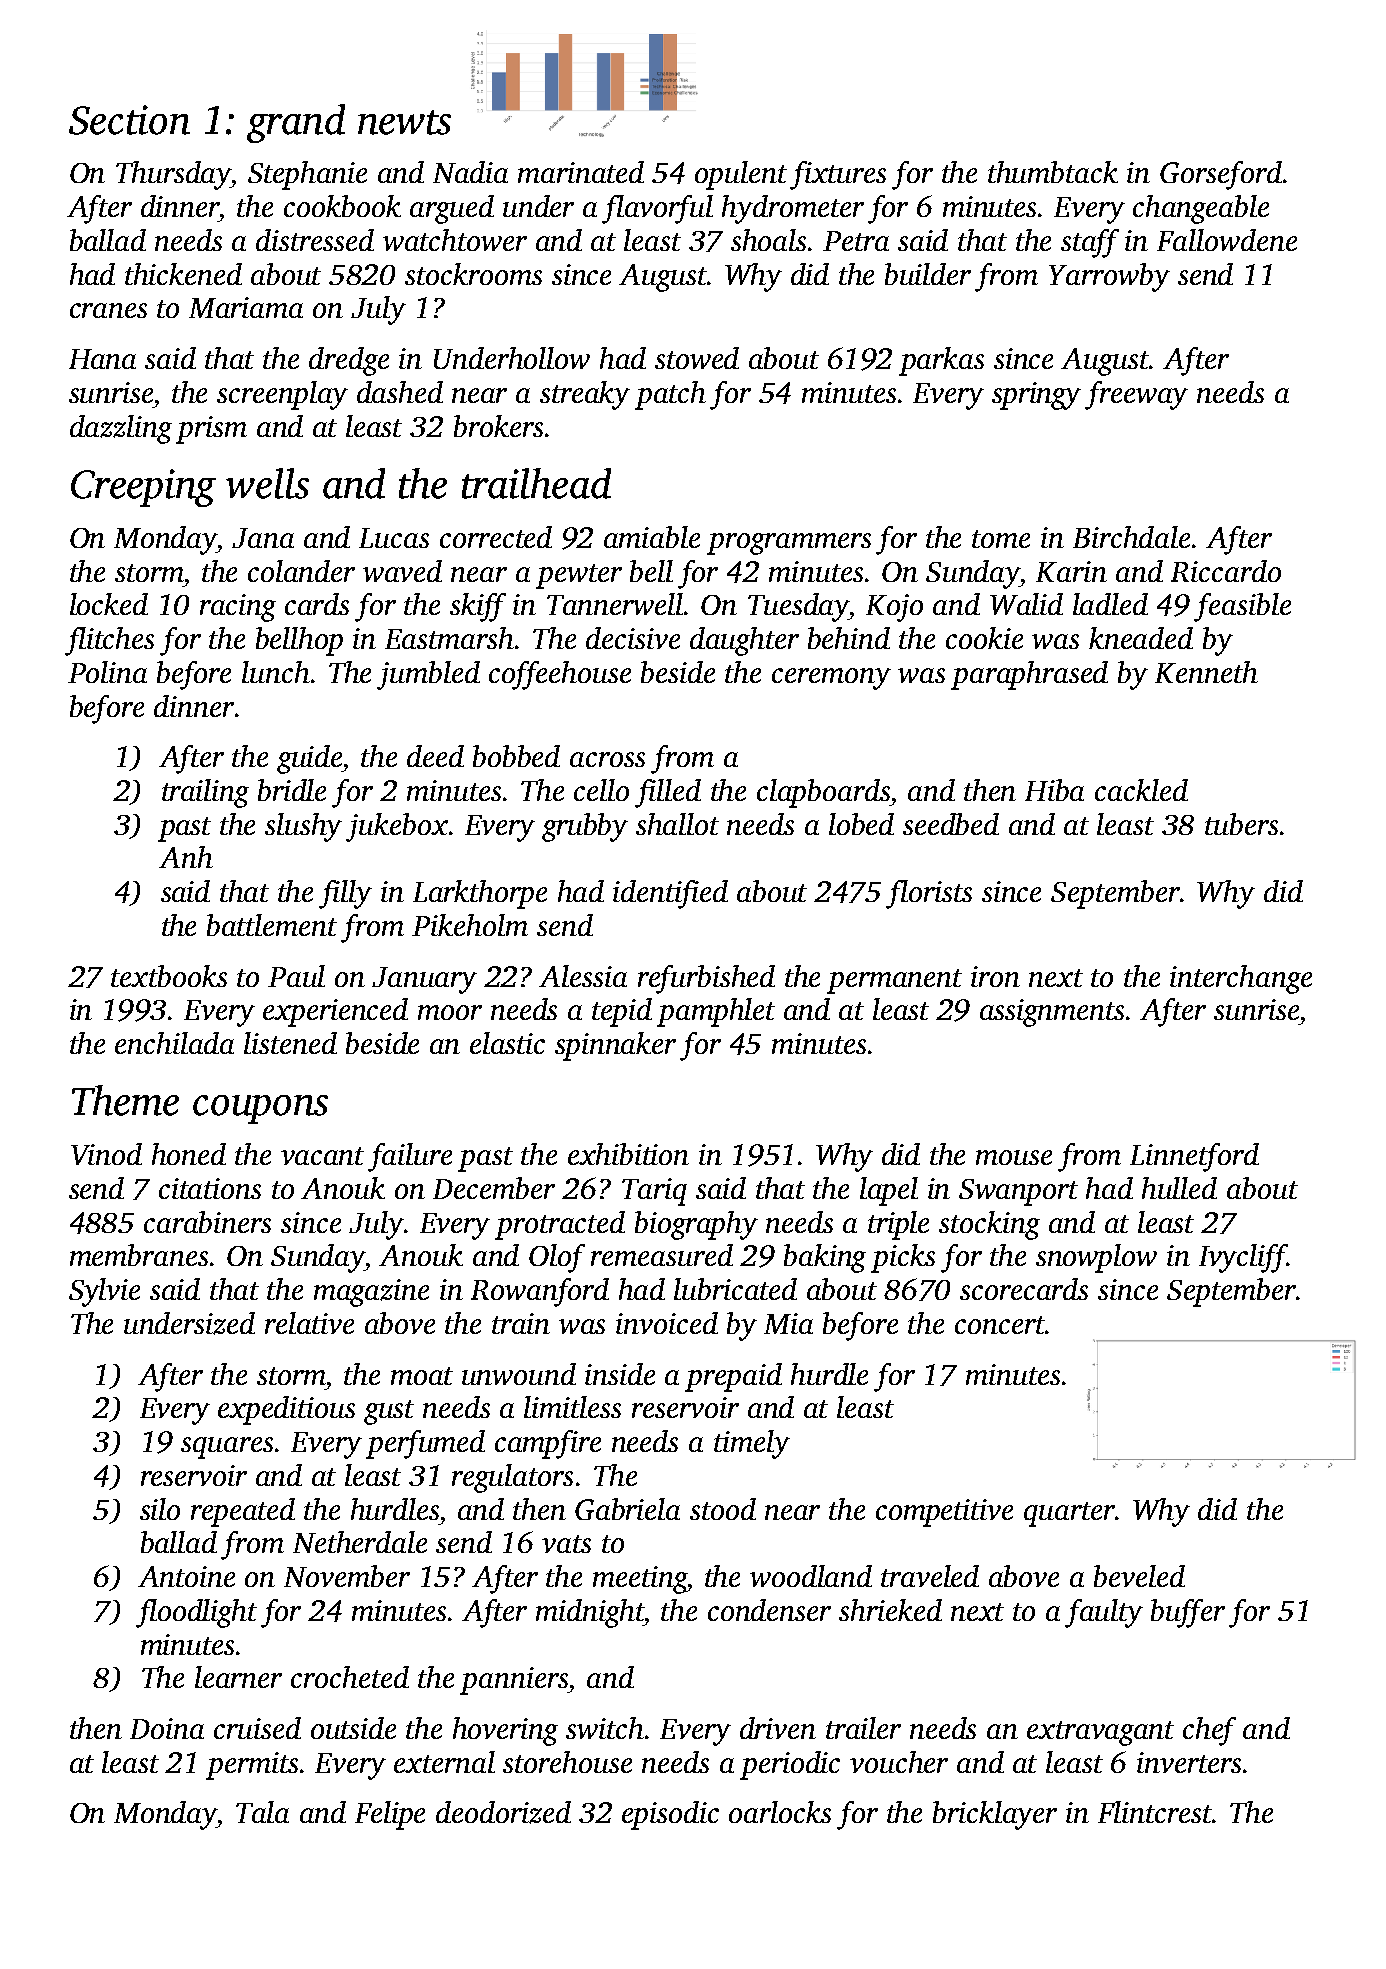 The height and width of the screenshot is (1969, 1386). What do you see at coordinates (1243, 1258) in the screenshot?
I see `Ivycliff` at bounding box center [1243, 1258].
